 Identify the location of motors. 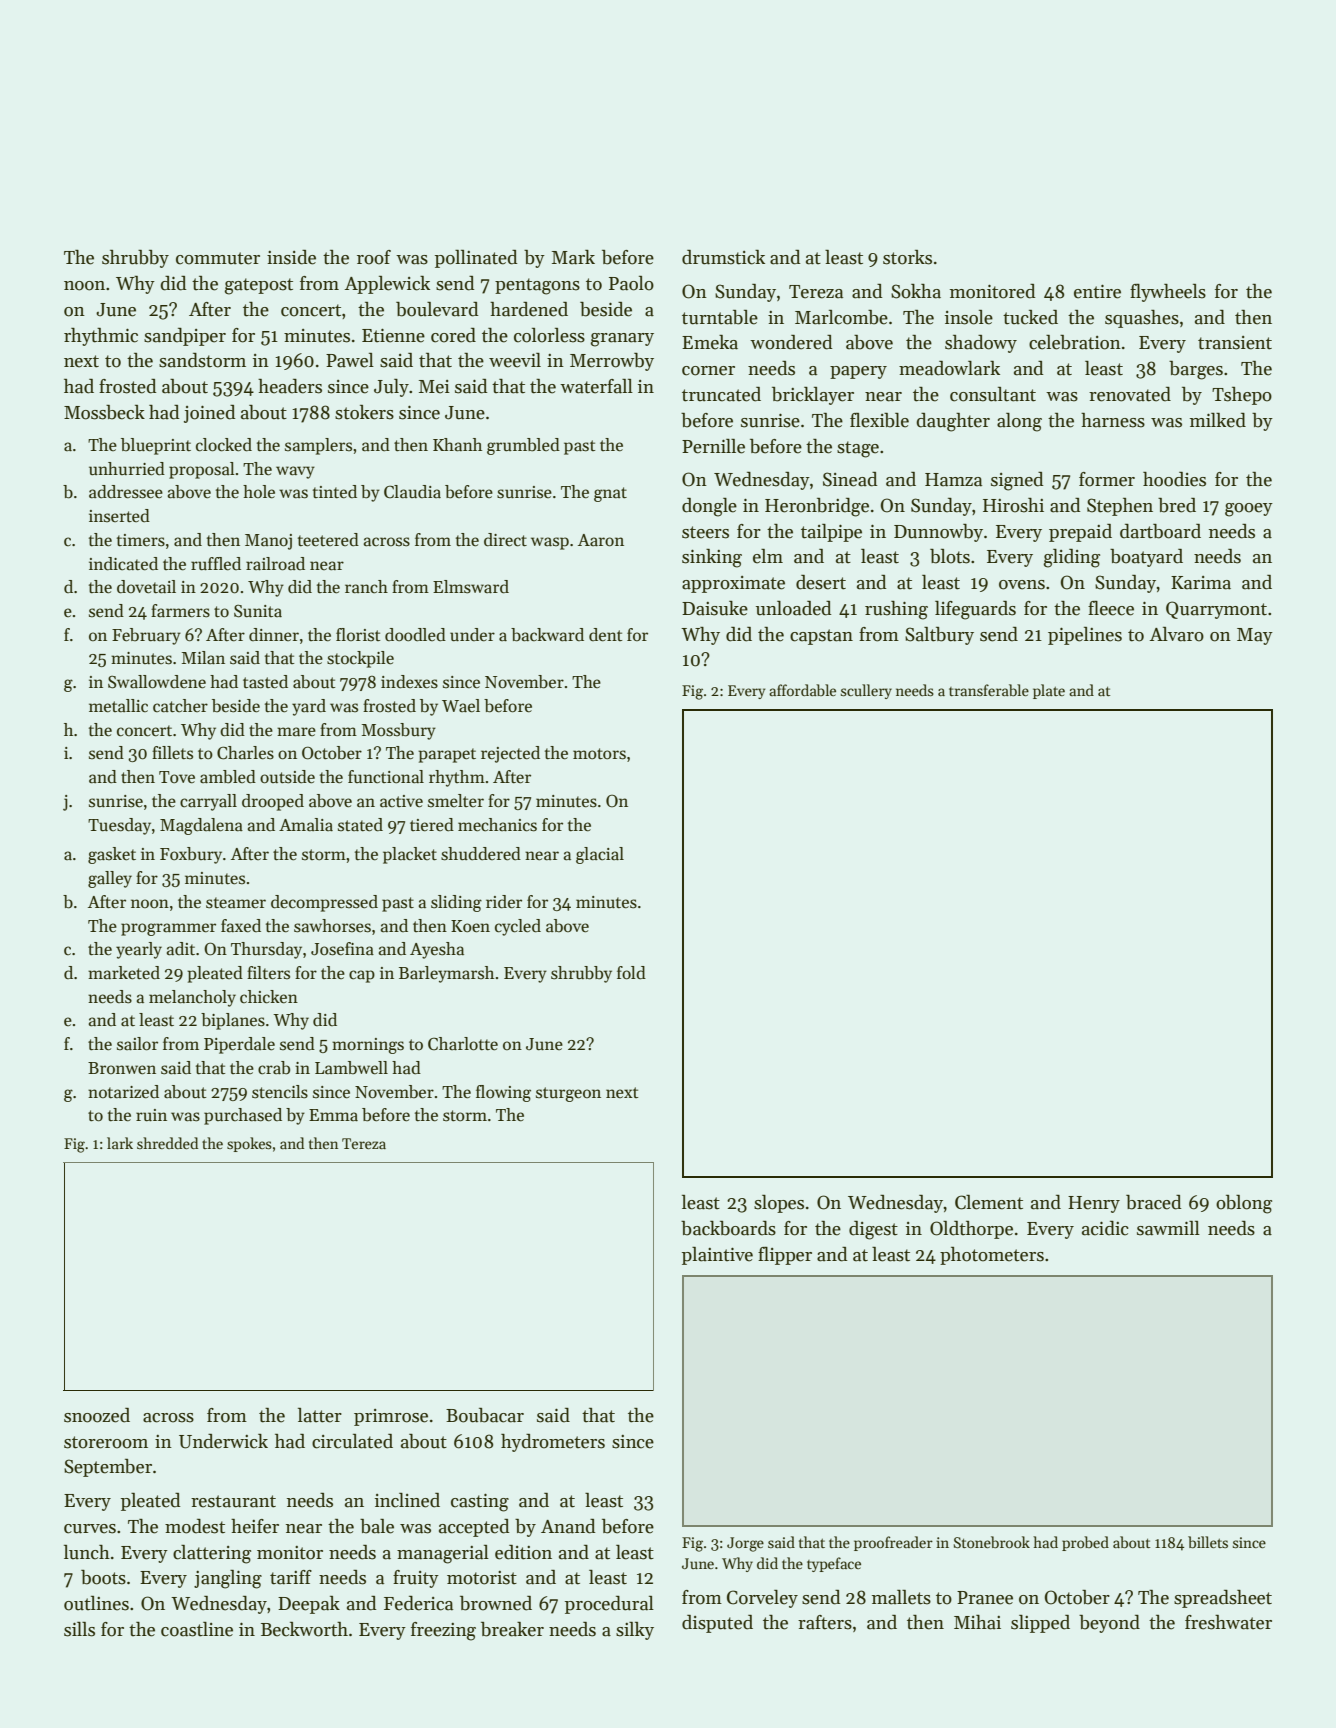
(599, 754).
